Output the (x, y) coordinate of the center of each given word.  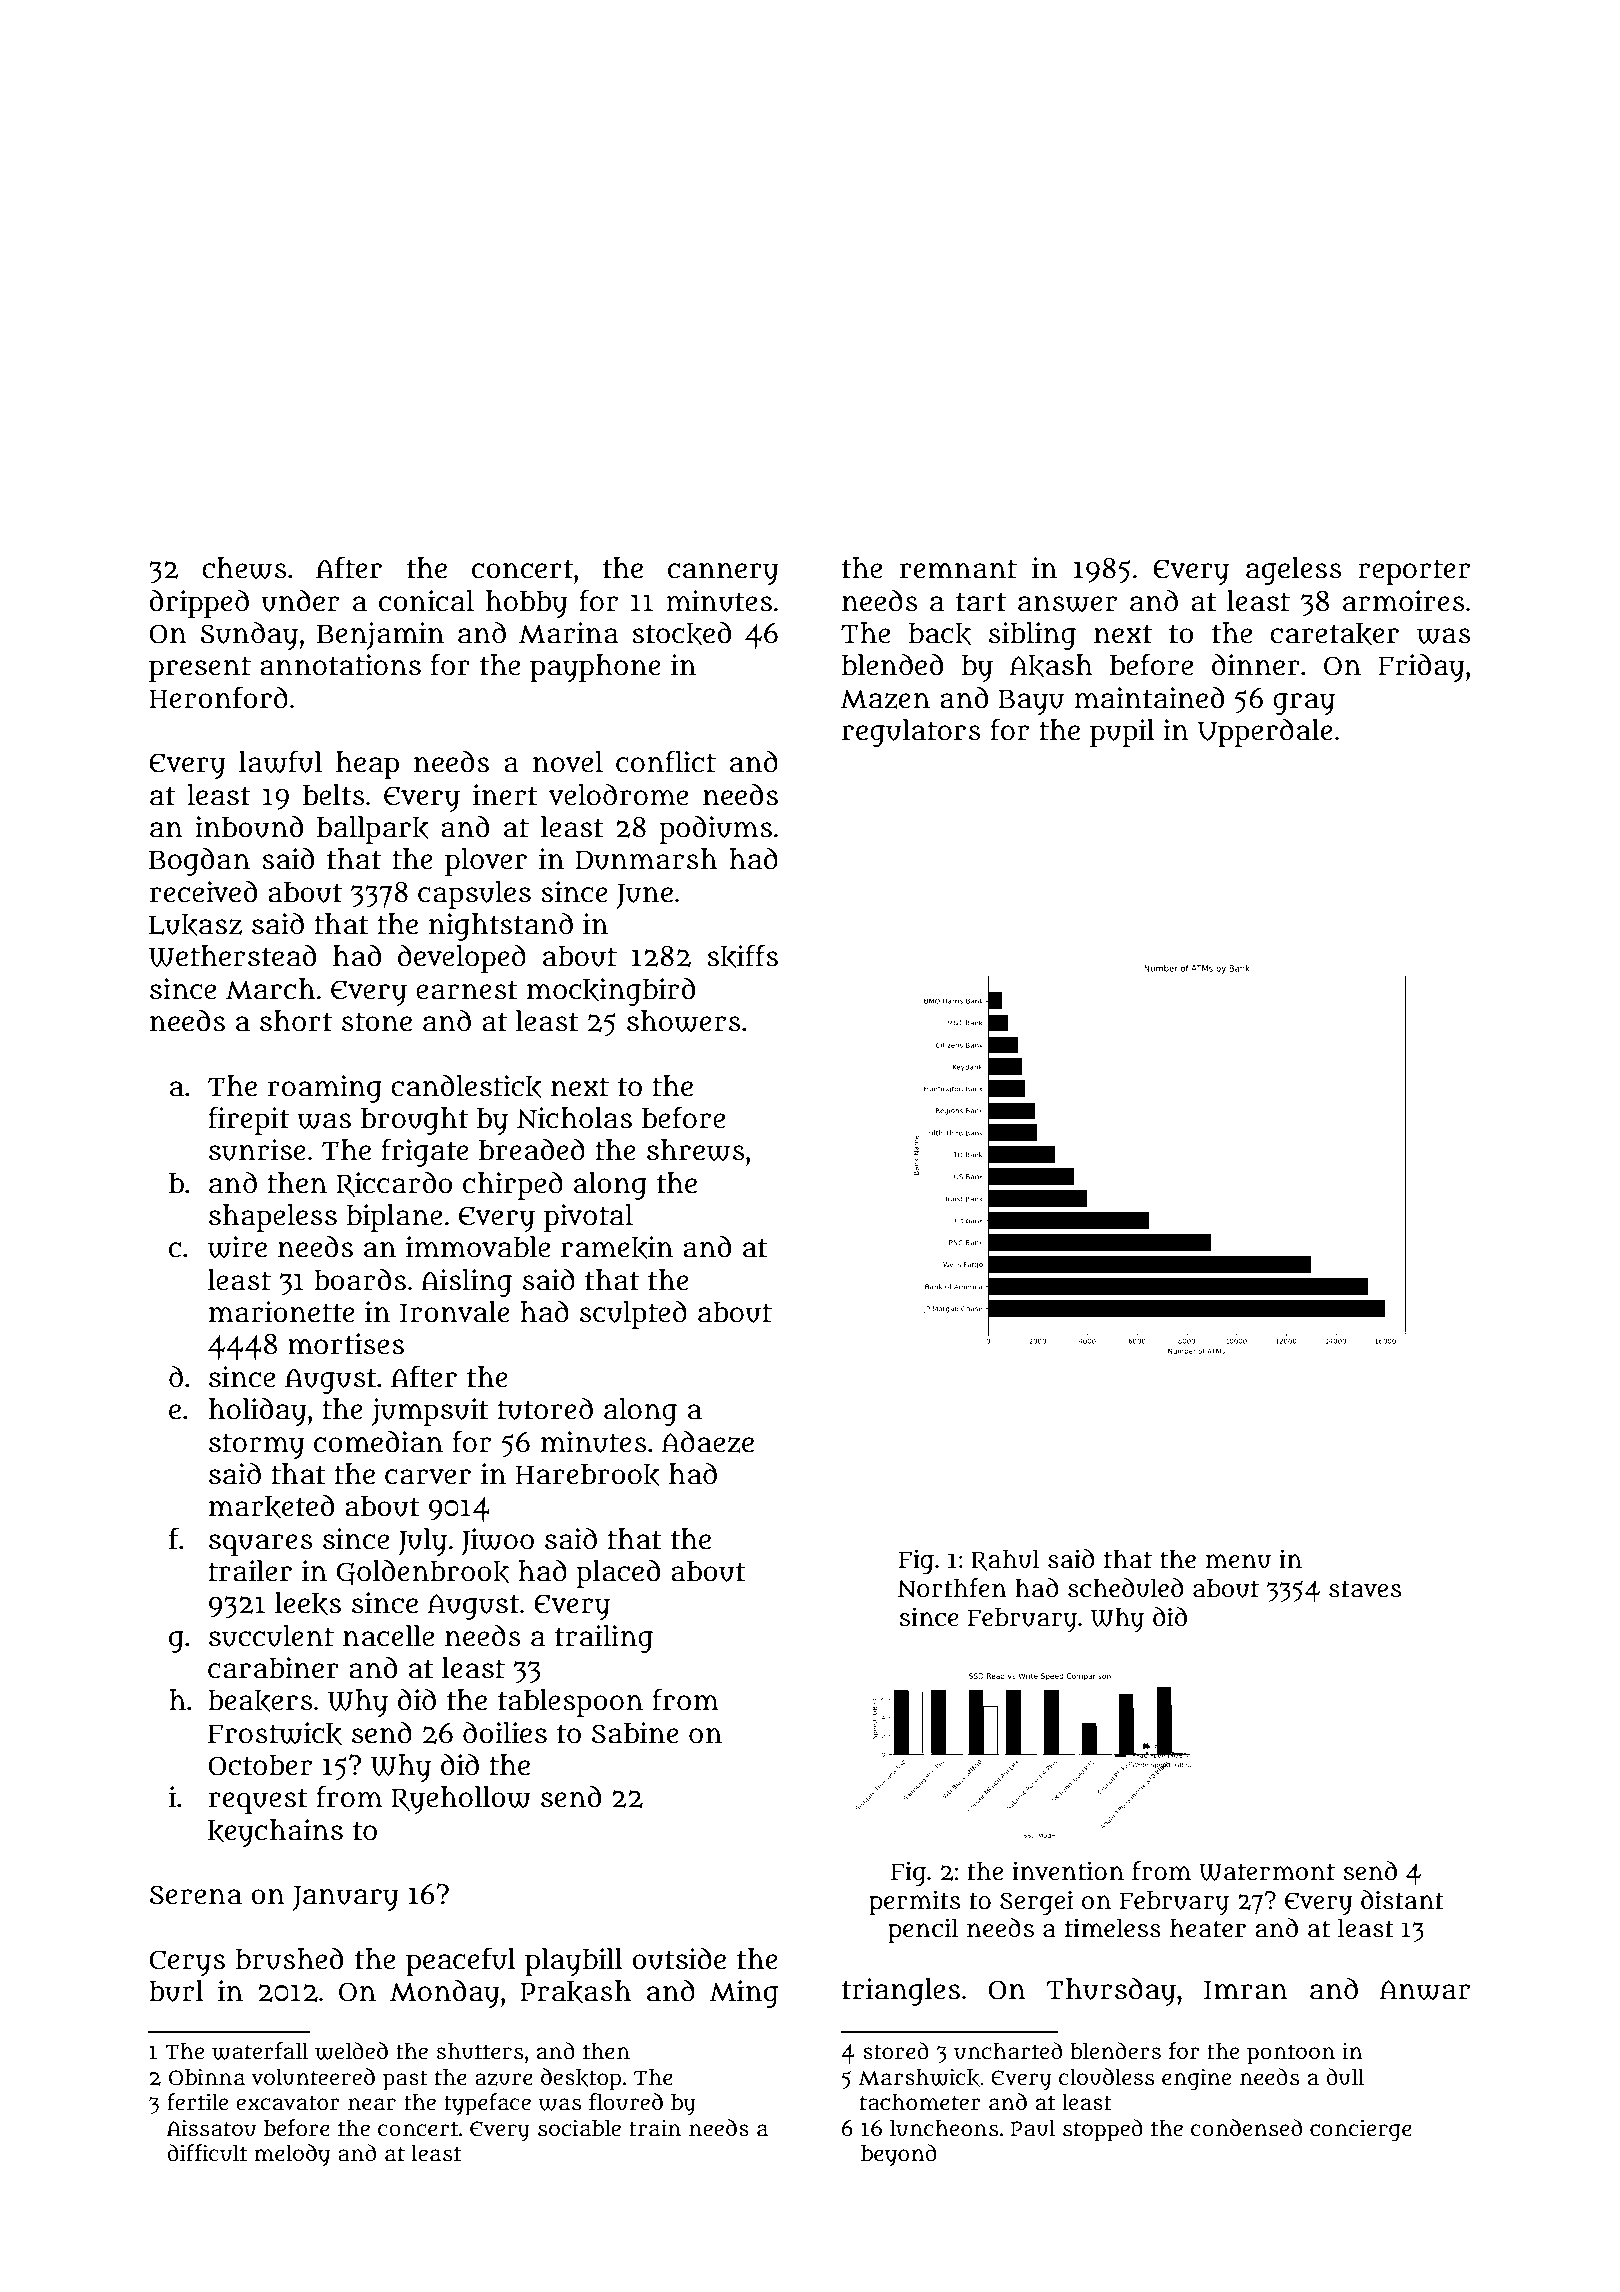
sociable (579, 2128)
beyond (899, 2155)
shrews (696, 1150)
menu (1238, 1561)
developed (462, 959)
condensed (1246, 2128)
